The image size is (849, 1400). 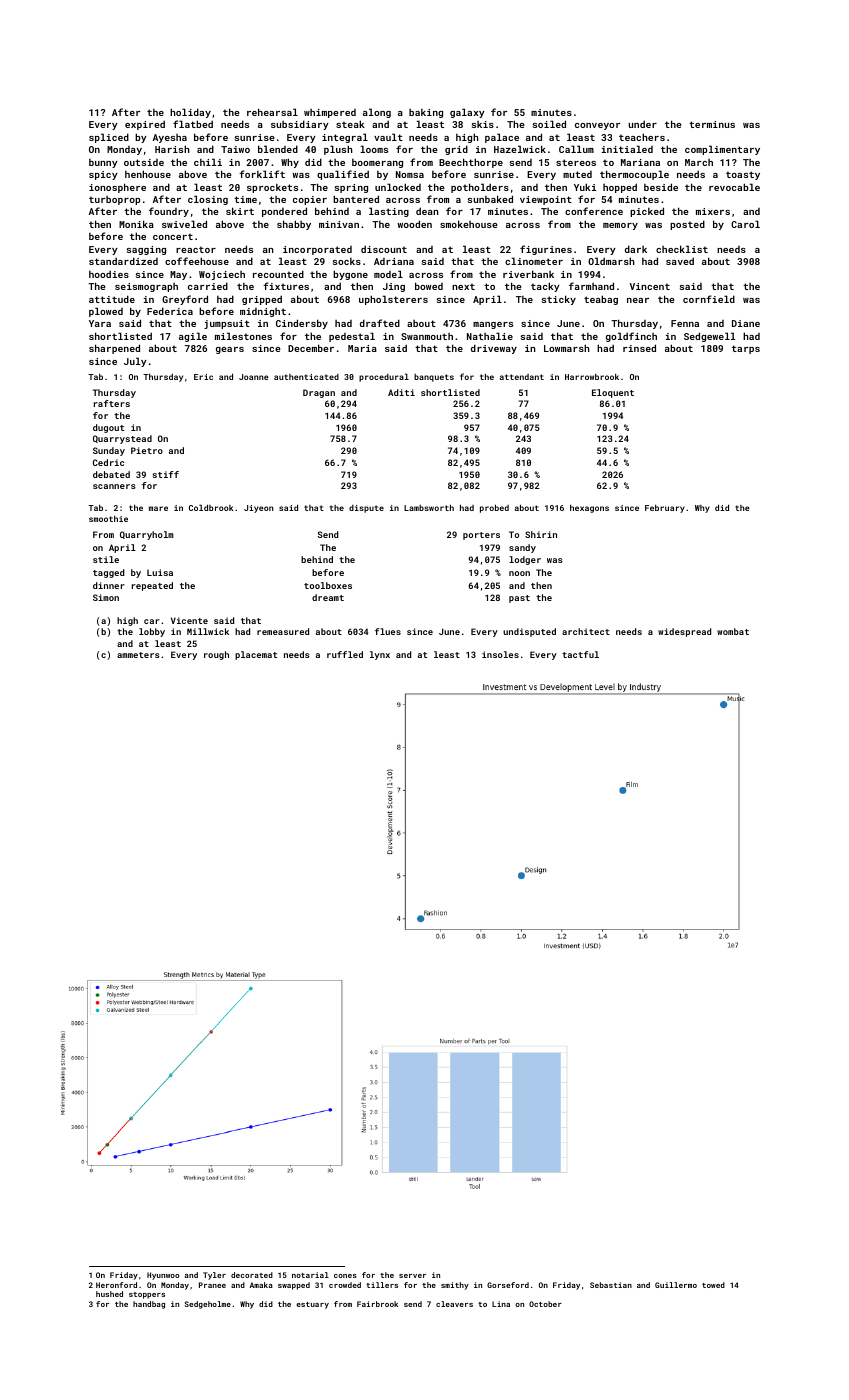 What do you see at coordinates (642, 124) in the page?
I see `under` at bounding box center [642, 124].
